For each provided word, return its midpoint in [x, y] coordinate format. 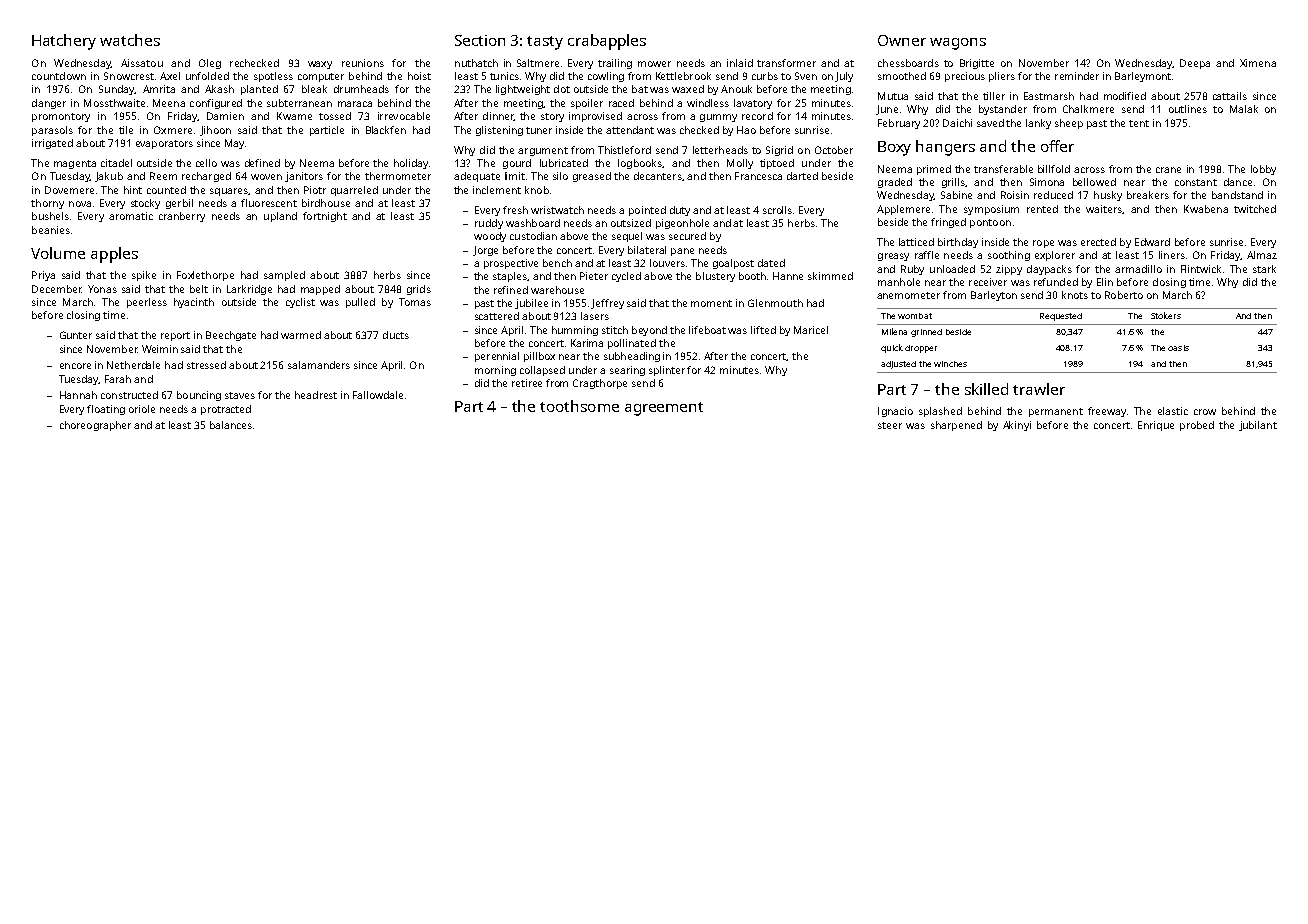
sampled [284, 276]
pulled [360, 303]
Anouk [736, 89]
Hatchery [64, 42]
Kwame [294, 116]
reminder [1077, 76]
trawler [1039, 389]
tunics [504, 76]
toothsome [579, 406]
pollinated [632, 344]
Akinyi [1017, 426]
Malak [1244, 109]
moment [711, 303]
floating [106, 410]
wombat [915, 316]
